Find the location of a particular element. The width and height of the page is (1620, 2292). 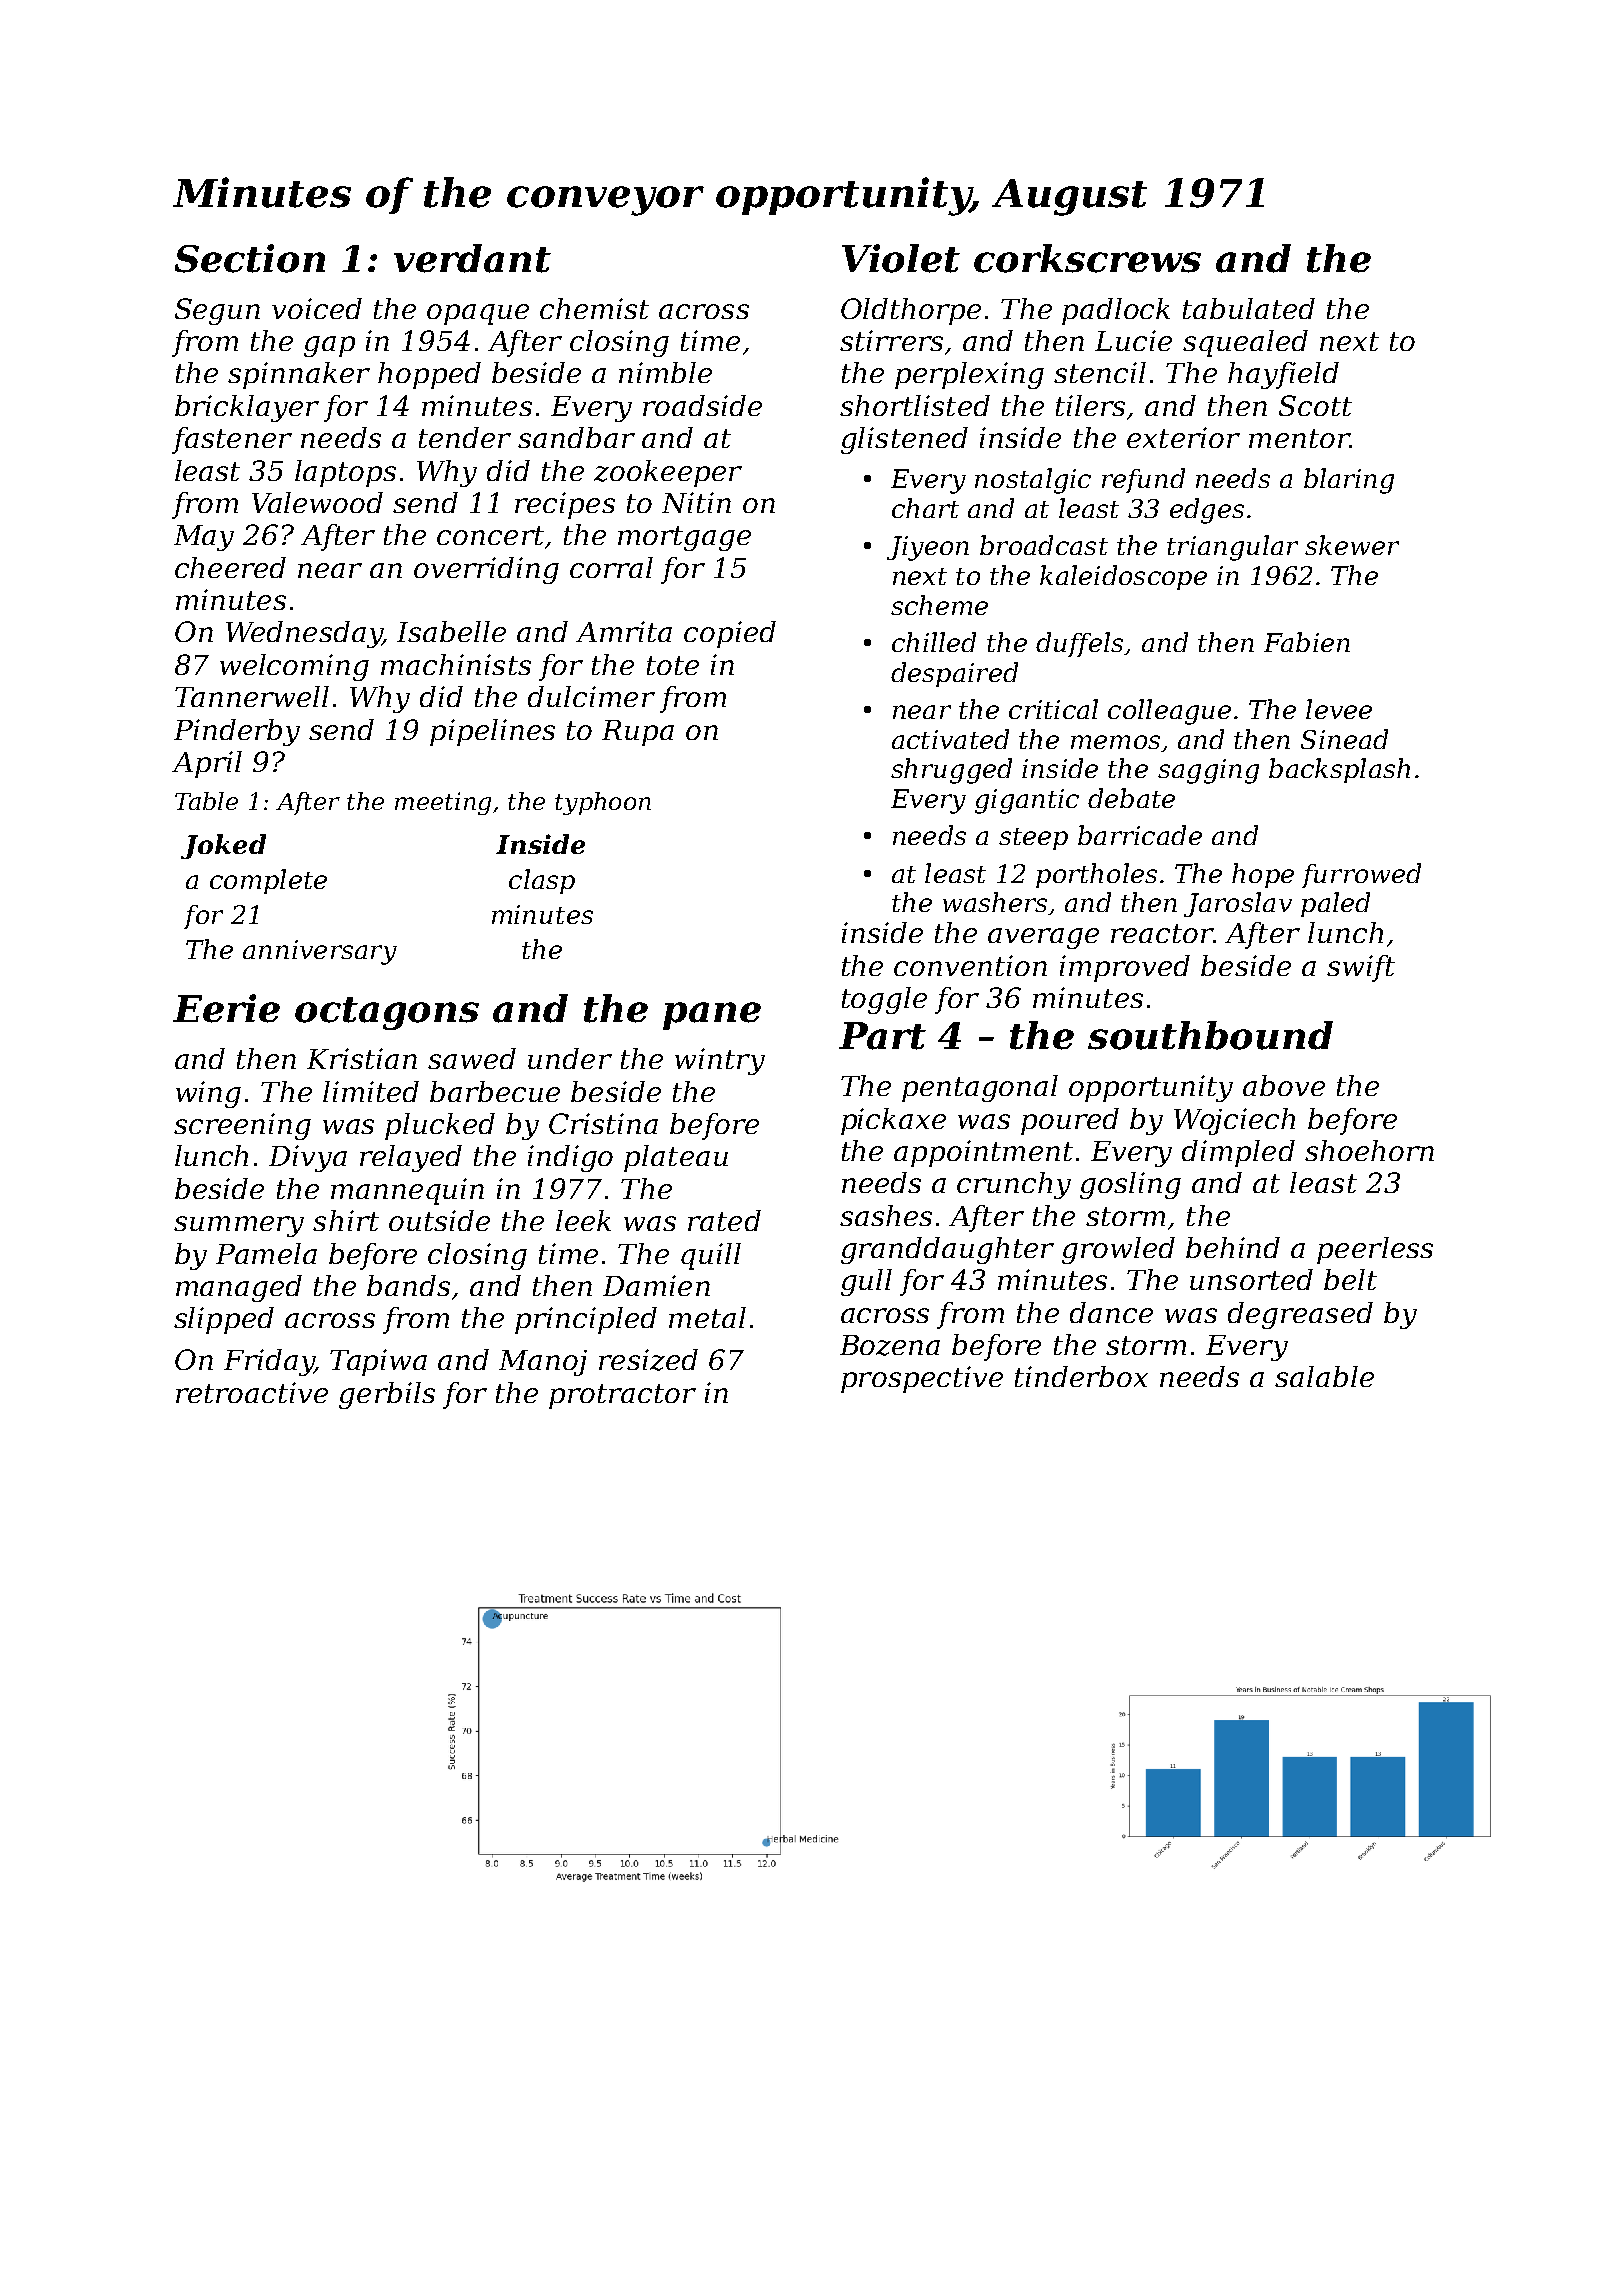

corkscrews is located at coordinates (1087, 258).
